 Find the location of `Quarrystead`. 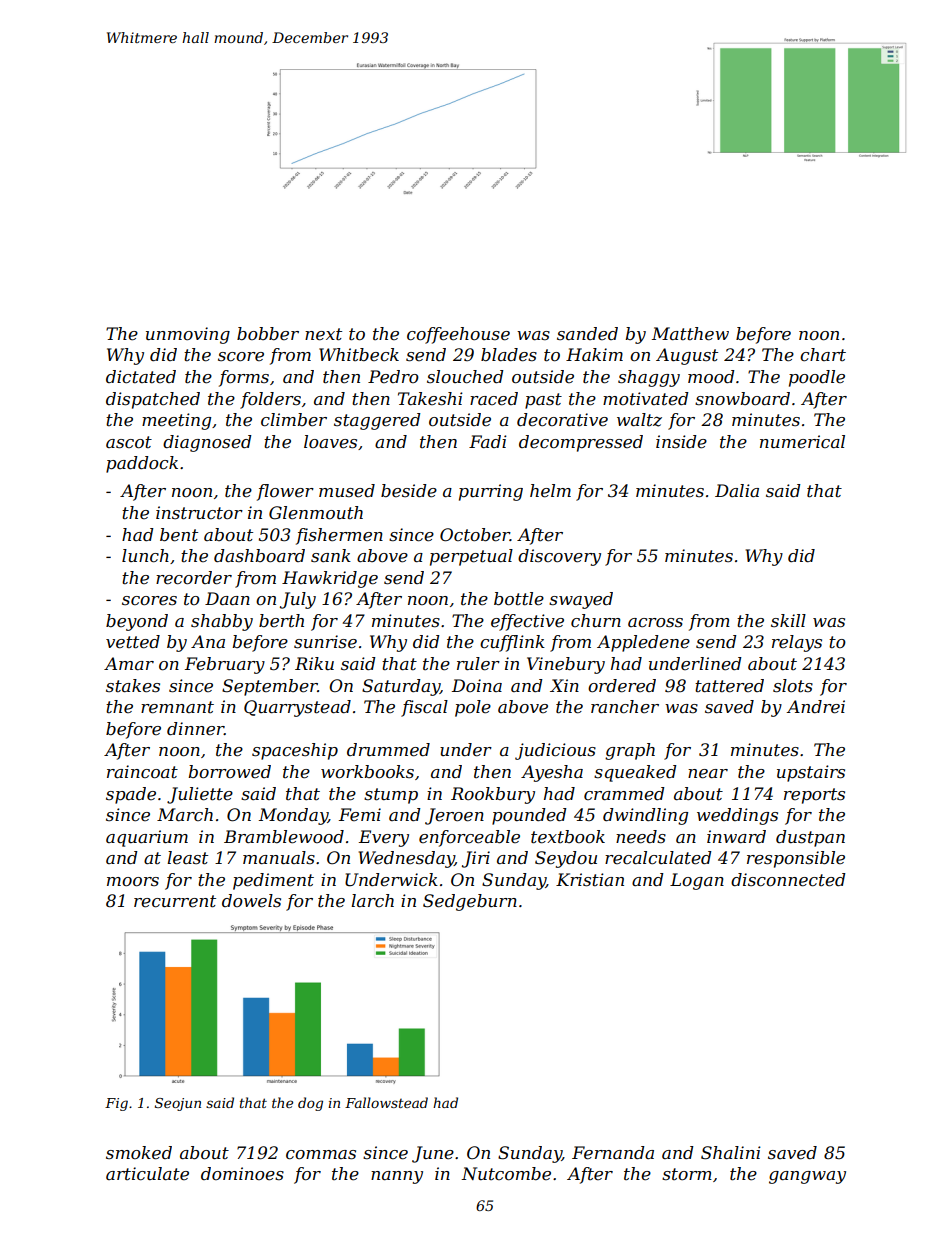

Quarrystead is located at coordinates (297, 708).
